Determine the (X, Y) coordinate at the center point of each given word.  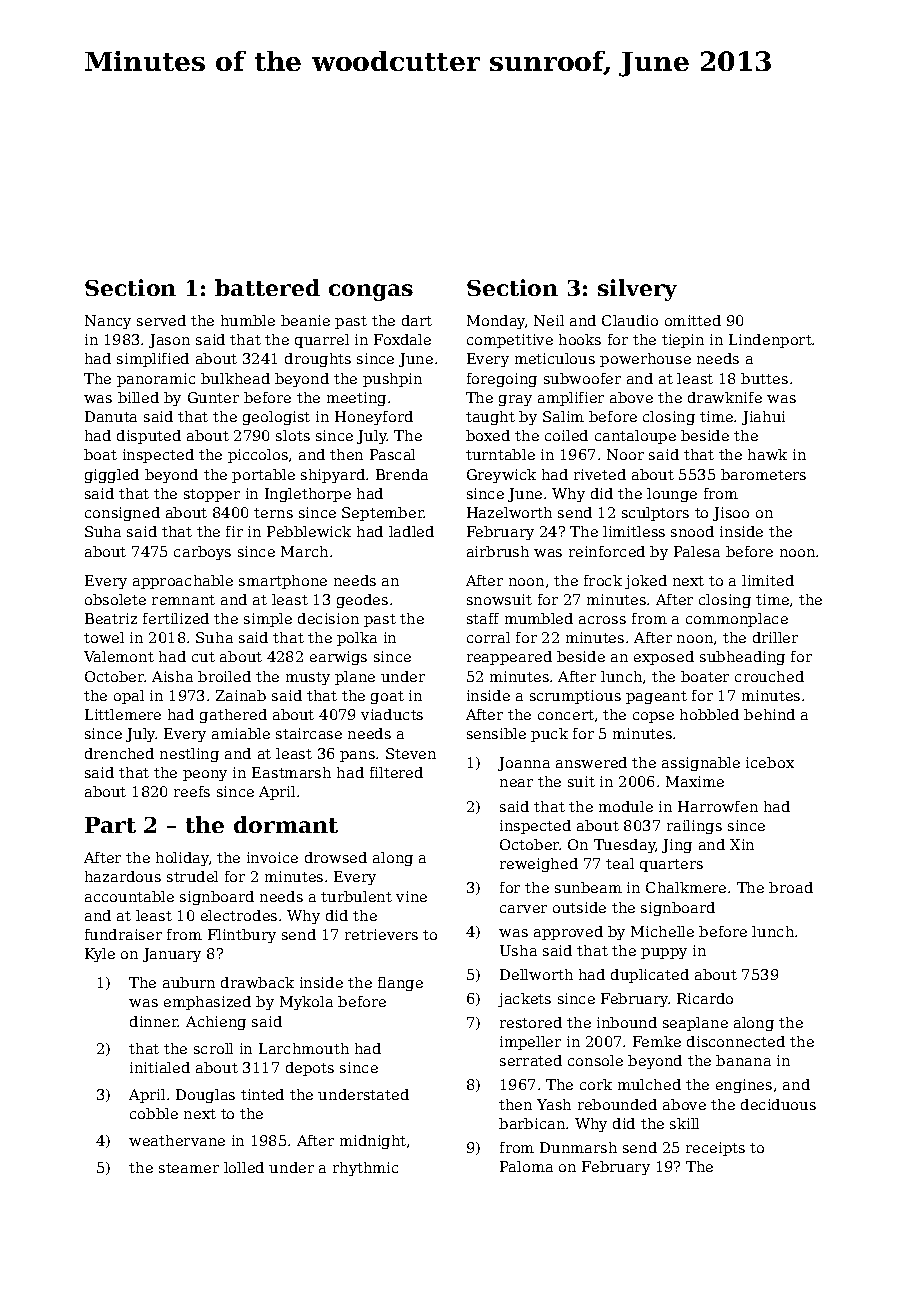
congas (371, 292)
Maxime (695, 781)
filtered (396, 772)
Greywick (501, 476)
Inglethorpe (308, 495)
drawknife (725, 397)
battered (267, 287)
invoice (272, 857)
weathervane (177, 1140)
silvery (637, 290)
